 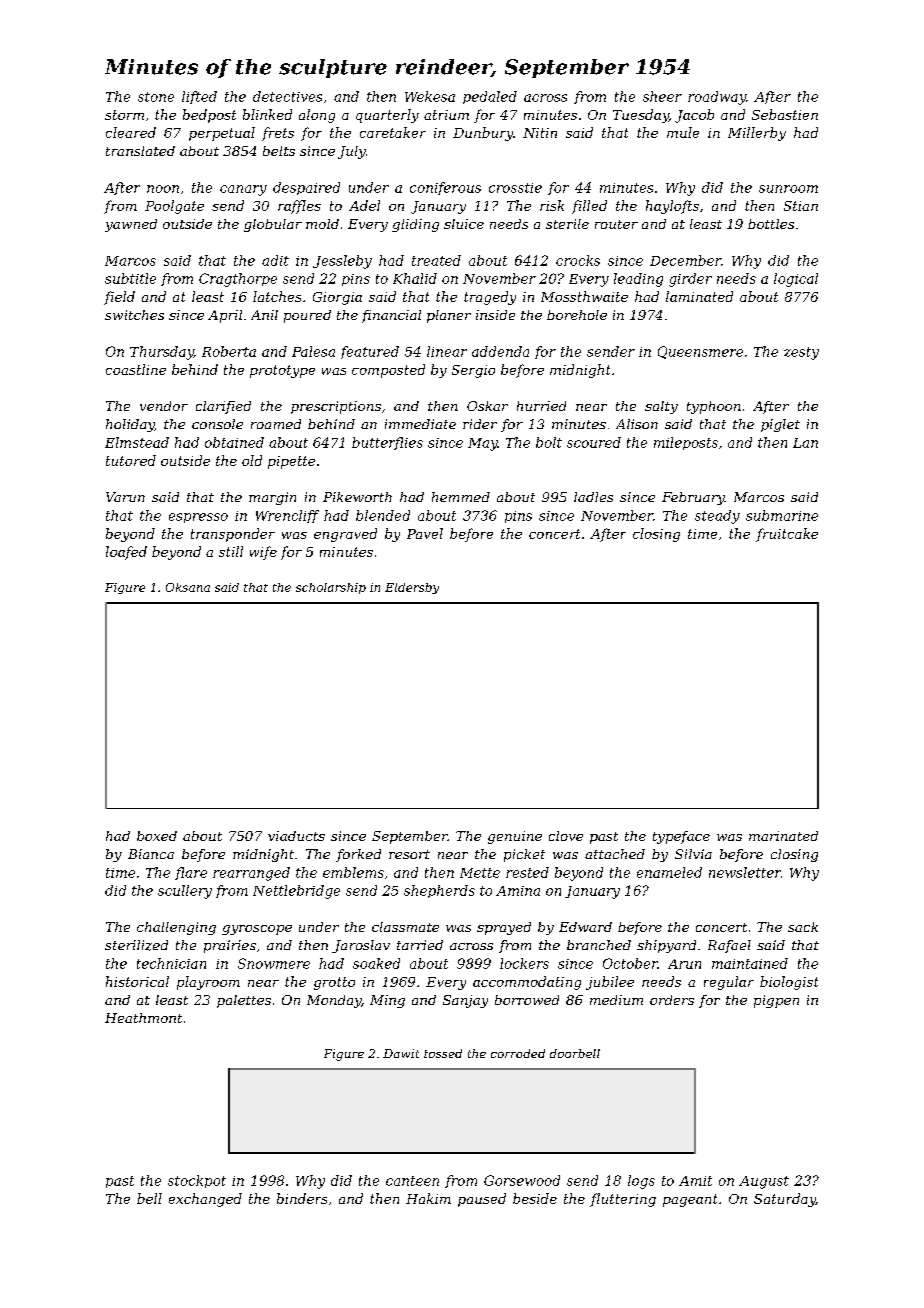 I want to click on corroded, so click(x=518, y=1053).
